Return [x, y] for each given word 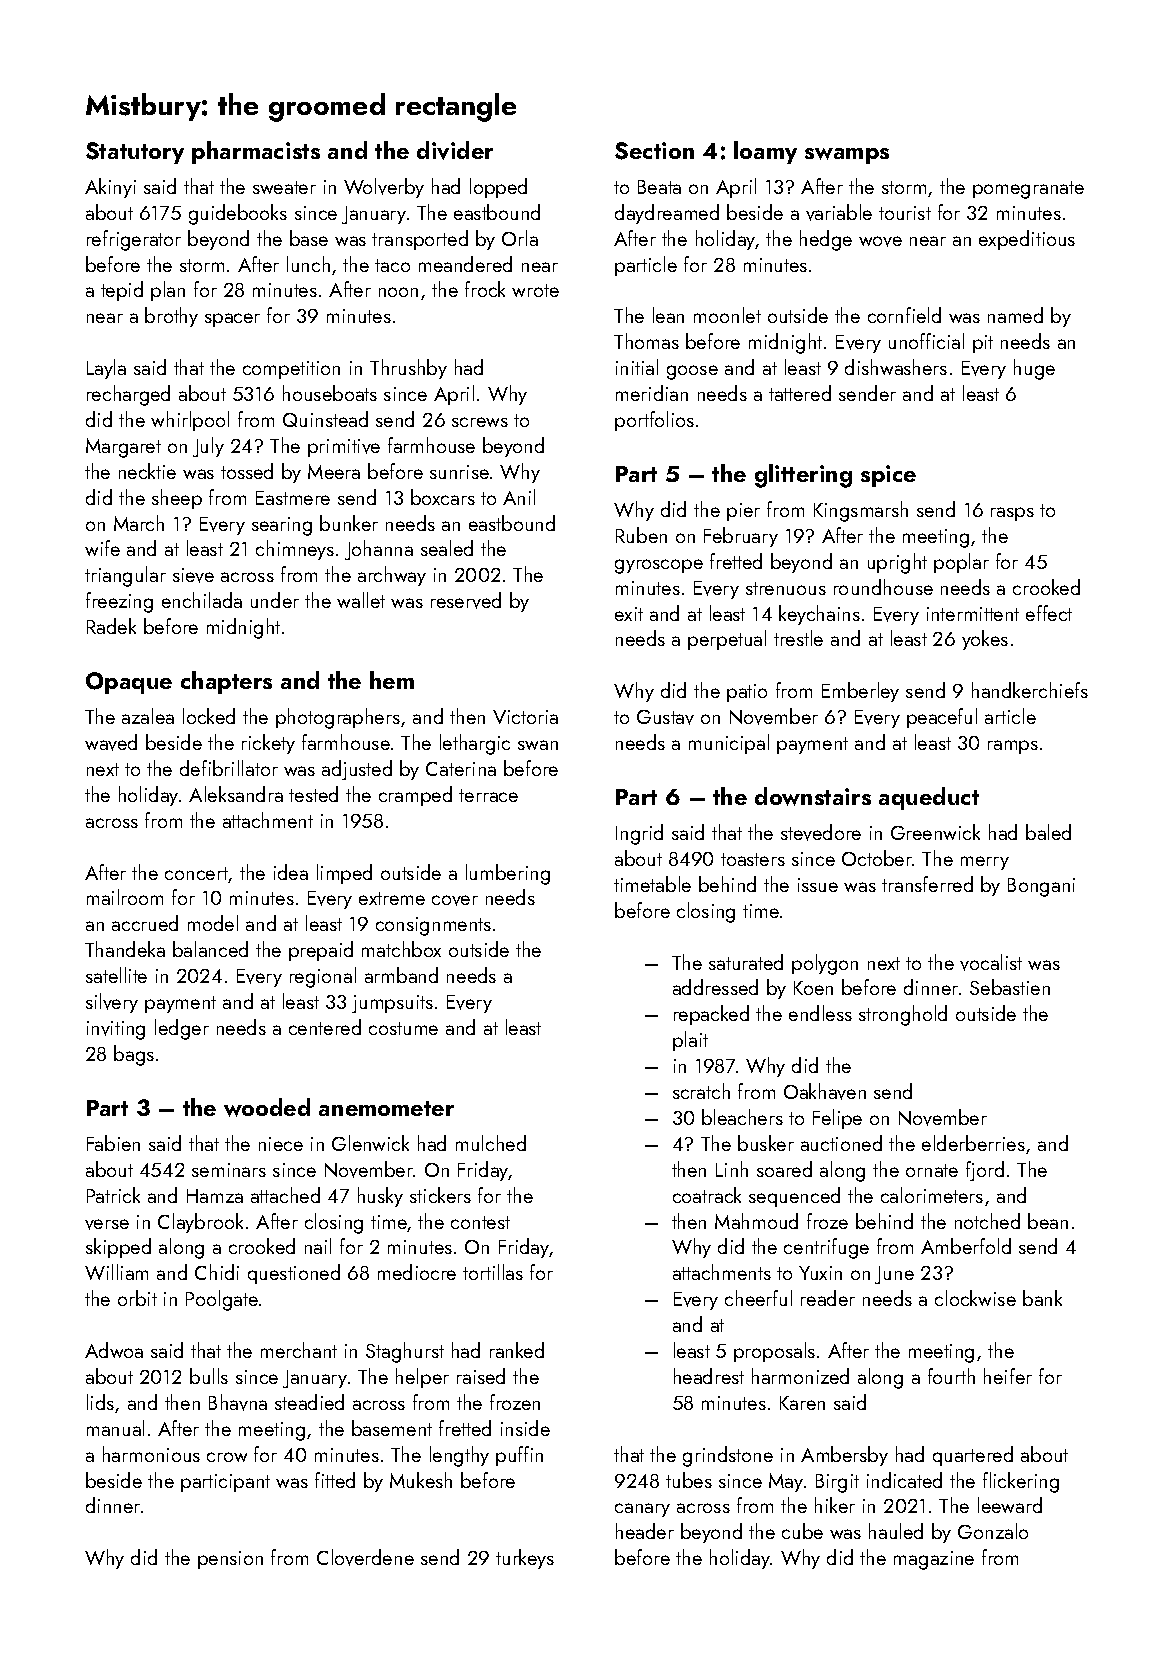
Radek [111, 626]
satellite [116, 975]
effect [1049, 613]
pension [230, 1560]
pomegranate [1028, 190]
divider [455, 150]
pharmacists [256, 152]
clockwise [975, 1298]
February [741, 537]
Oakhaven [825, 1091]
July [208, 447]
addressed [715, 987]
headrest [709, 1376]
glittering [803, 476]
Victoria [525, 717]
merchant [299, 1350]
